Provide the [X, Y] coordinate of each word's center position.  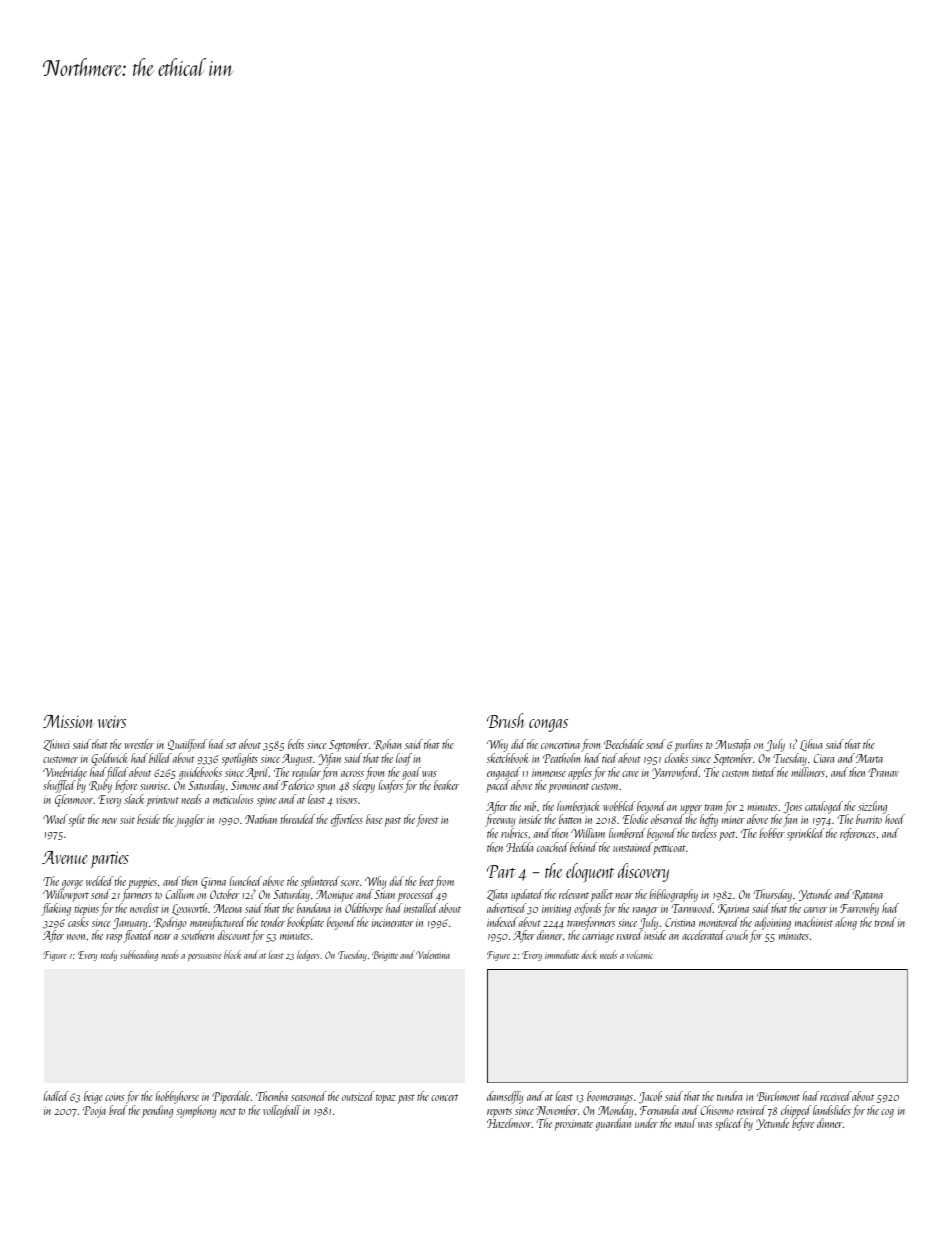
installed [421, 908]
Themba [272, 1096]
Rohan [387, 744]
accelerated [703, 935]
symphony [196, 1111]
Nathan [261, 819]
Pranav [884, 772]
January [130, 924]
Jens [792, 808]
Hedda [519, 847]
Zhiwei [56, 745]
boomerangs [610, 1097]
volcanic [640, 954]
